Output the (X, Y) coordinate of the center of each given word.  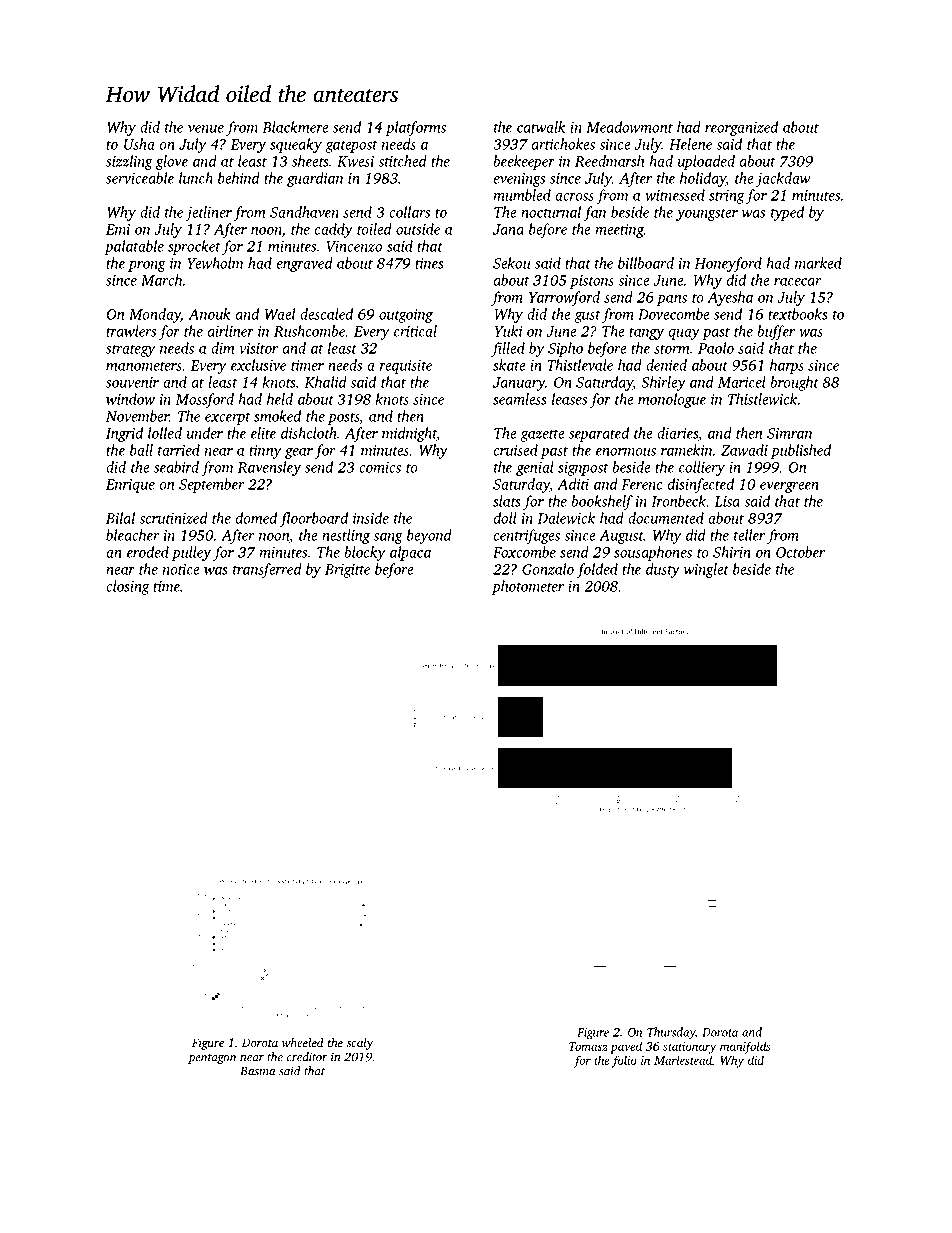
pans (672, 300)
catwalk (541, 127)
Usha (139, 144)
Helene (690, 144)
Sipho (565, 349)
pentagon (212, 1059)
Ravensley (269, 468)
